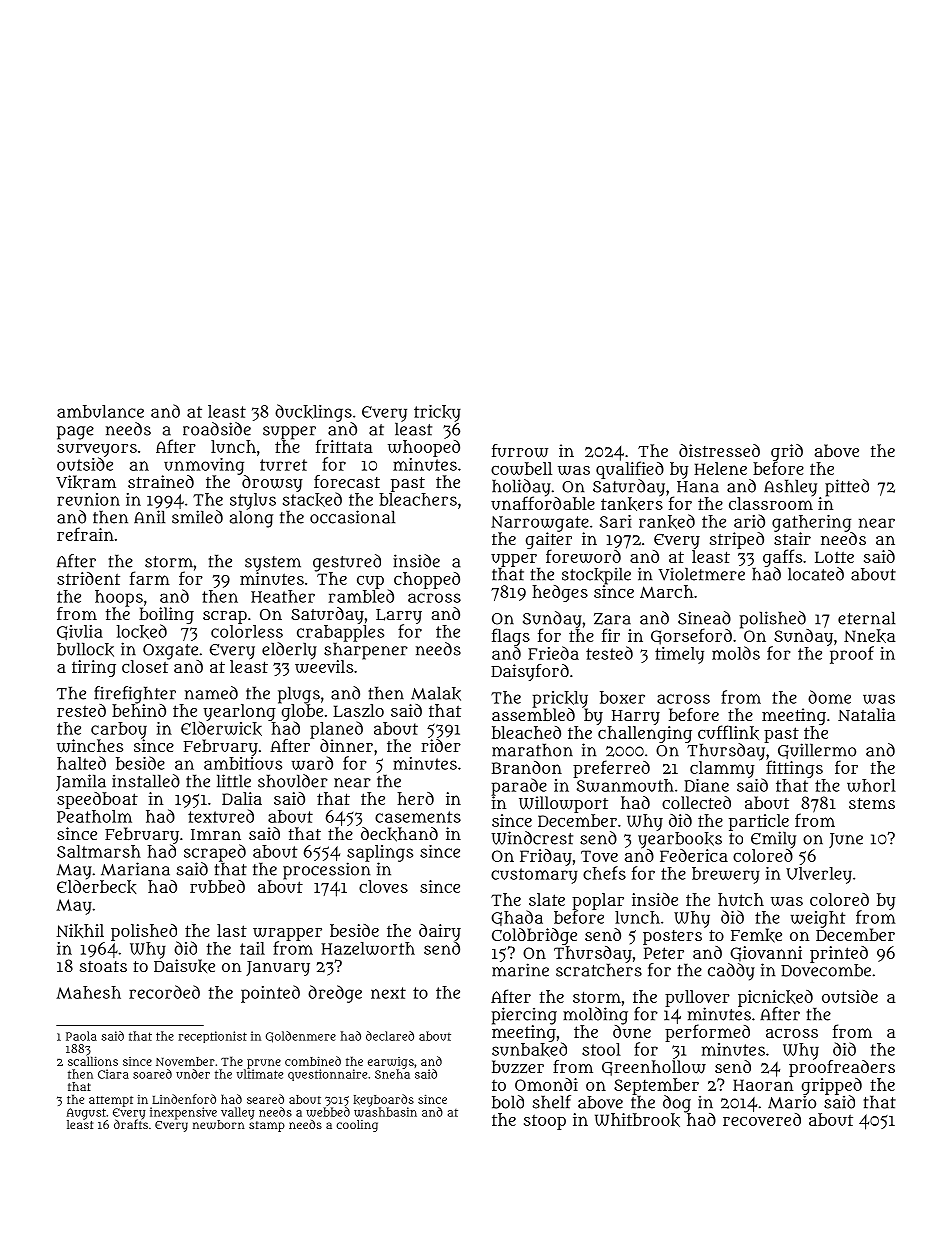 This screenshot has height=1233, width=952. I want to click on tiring, so click(94, 668).
